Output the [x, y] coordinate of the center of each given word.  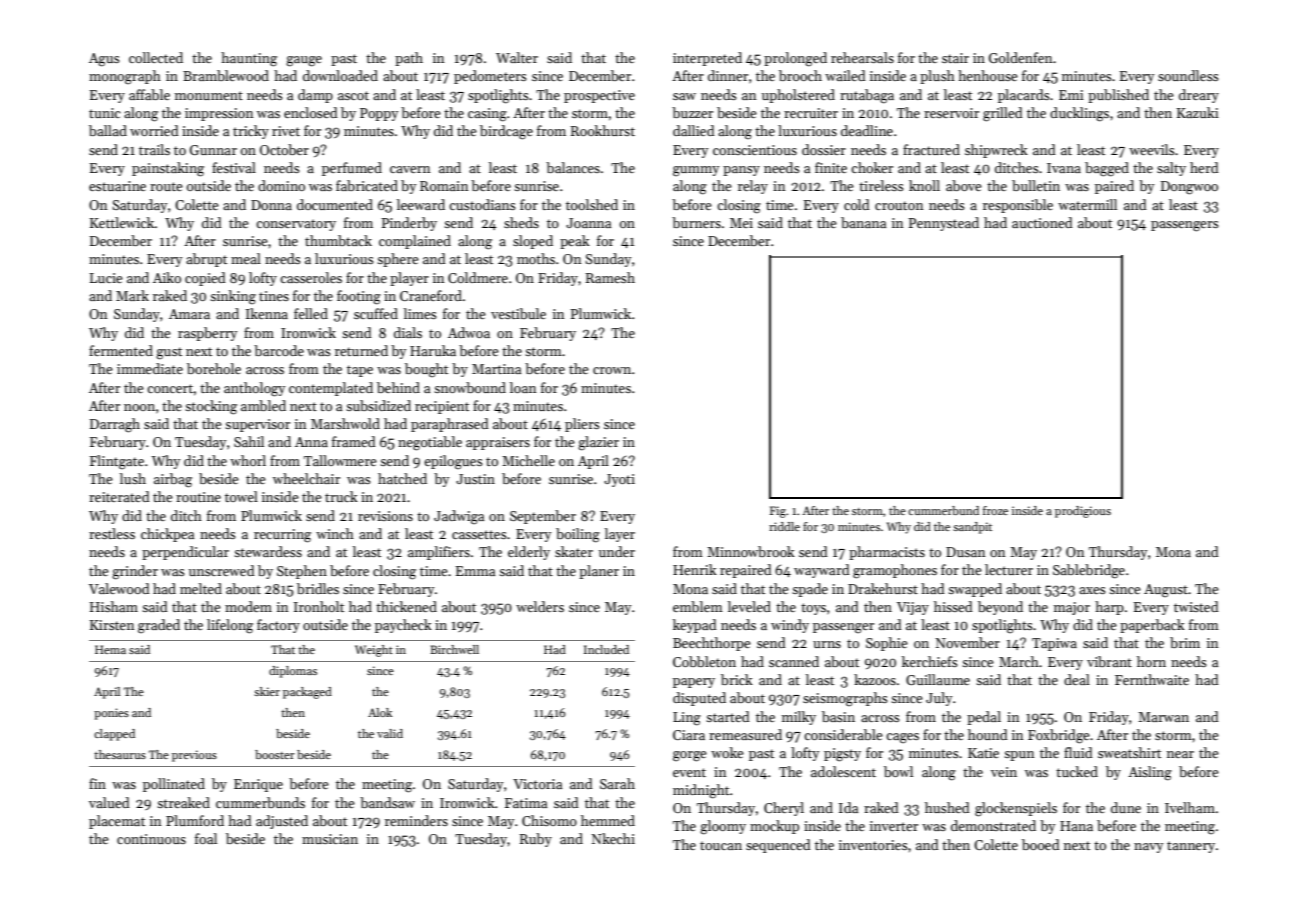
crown [612, 370]
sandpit [972, 528]
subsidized [378, 405]
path [409, 59]
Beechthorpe [712, 644]
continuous [151, 839]
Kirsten [112, 625]
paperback [1152, 626]
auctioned [1042, 222]
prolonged [795, 59]
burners [696, 222]
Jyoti [619, 480]
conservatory [296, 225]
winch [335, 533]
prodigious [1083, 512]
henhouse [988, 75]
